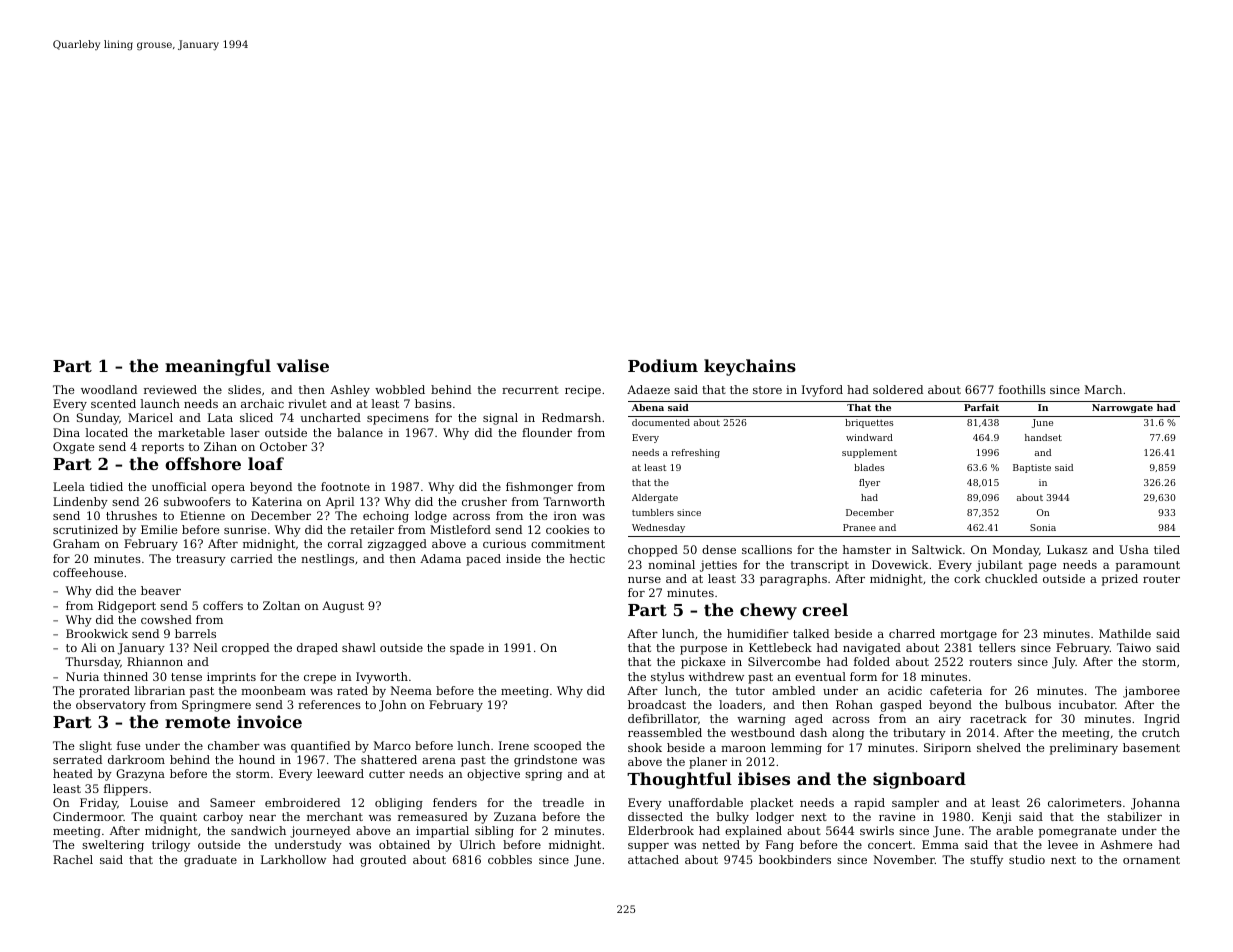  Describe the element at coordinates (510, 859) in the screenshot. I see `cobbles` at that location.
